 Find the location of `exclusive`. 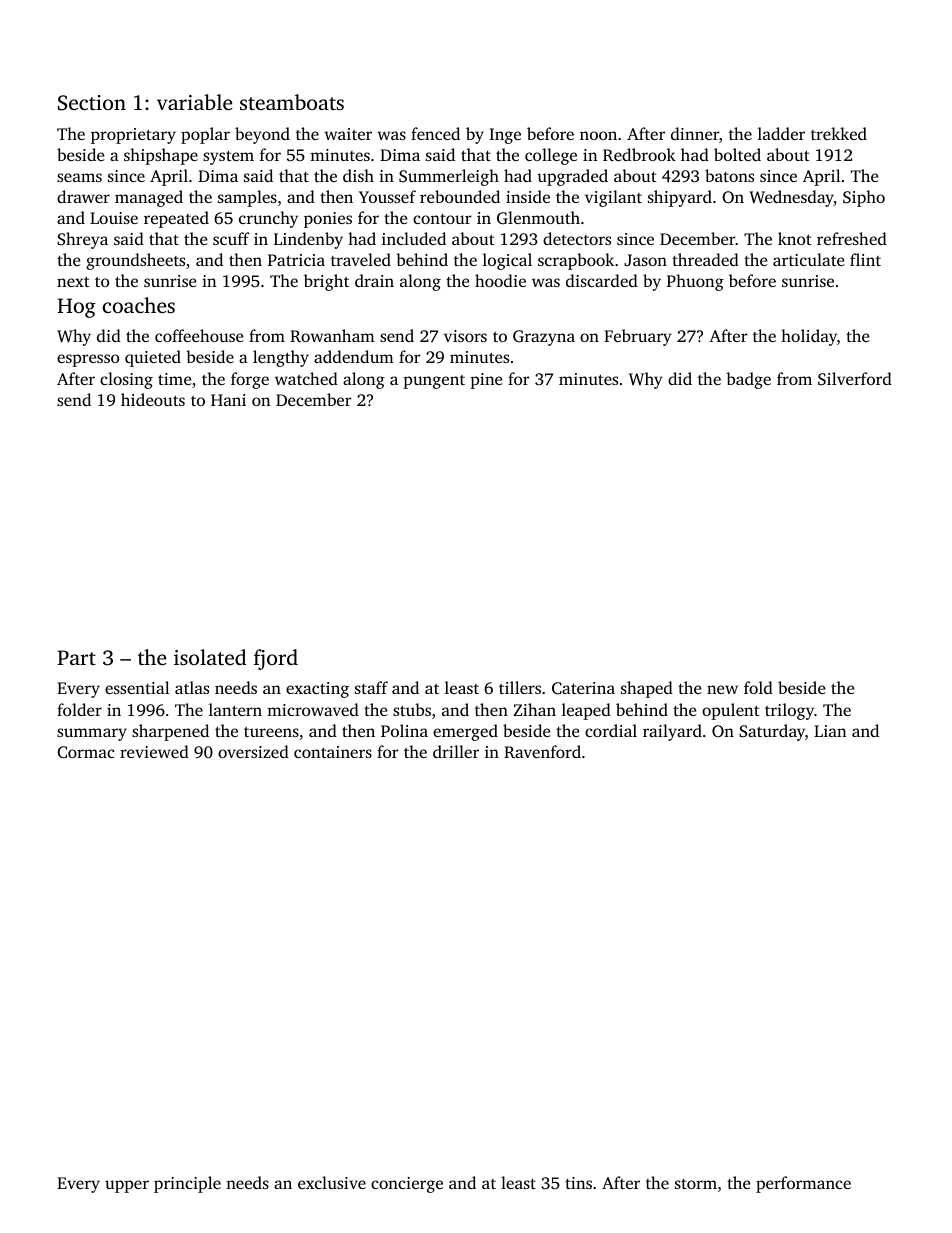

exclusive is located at coordinates (332, 1182).
